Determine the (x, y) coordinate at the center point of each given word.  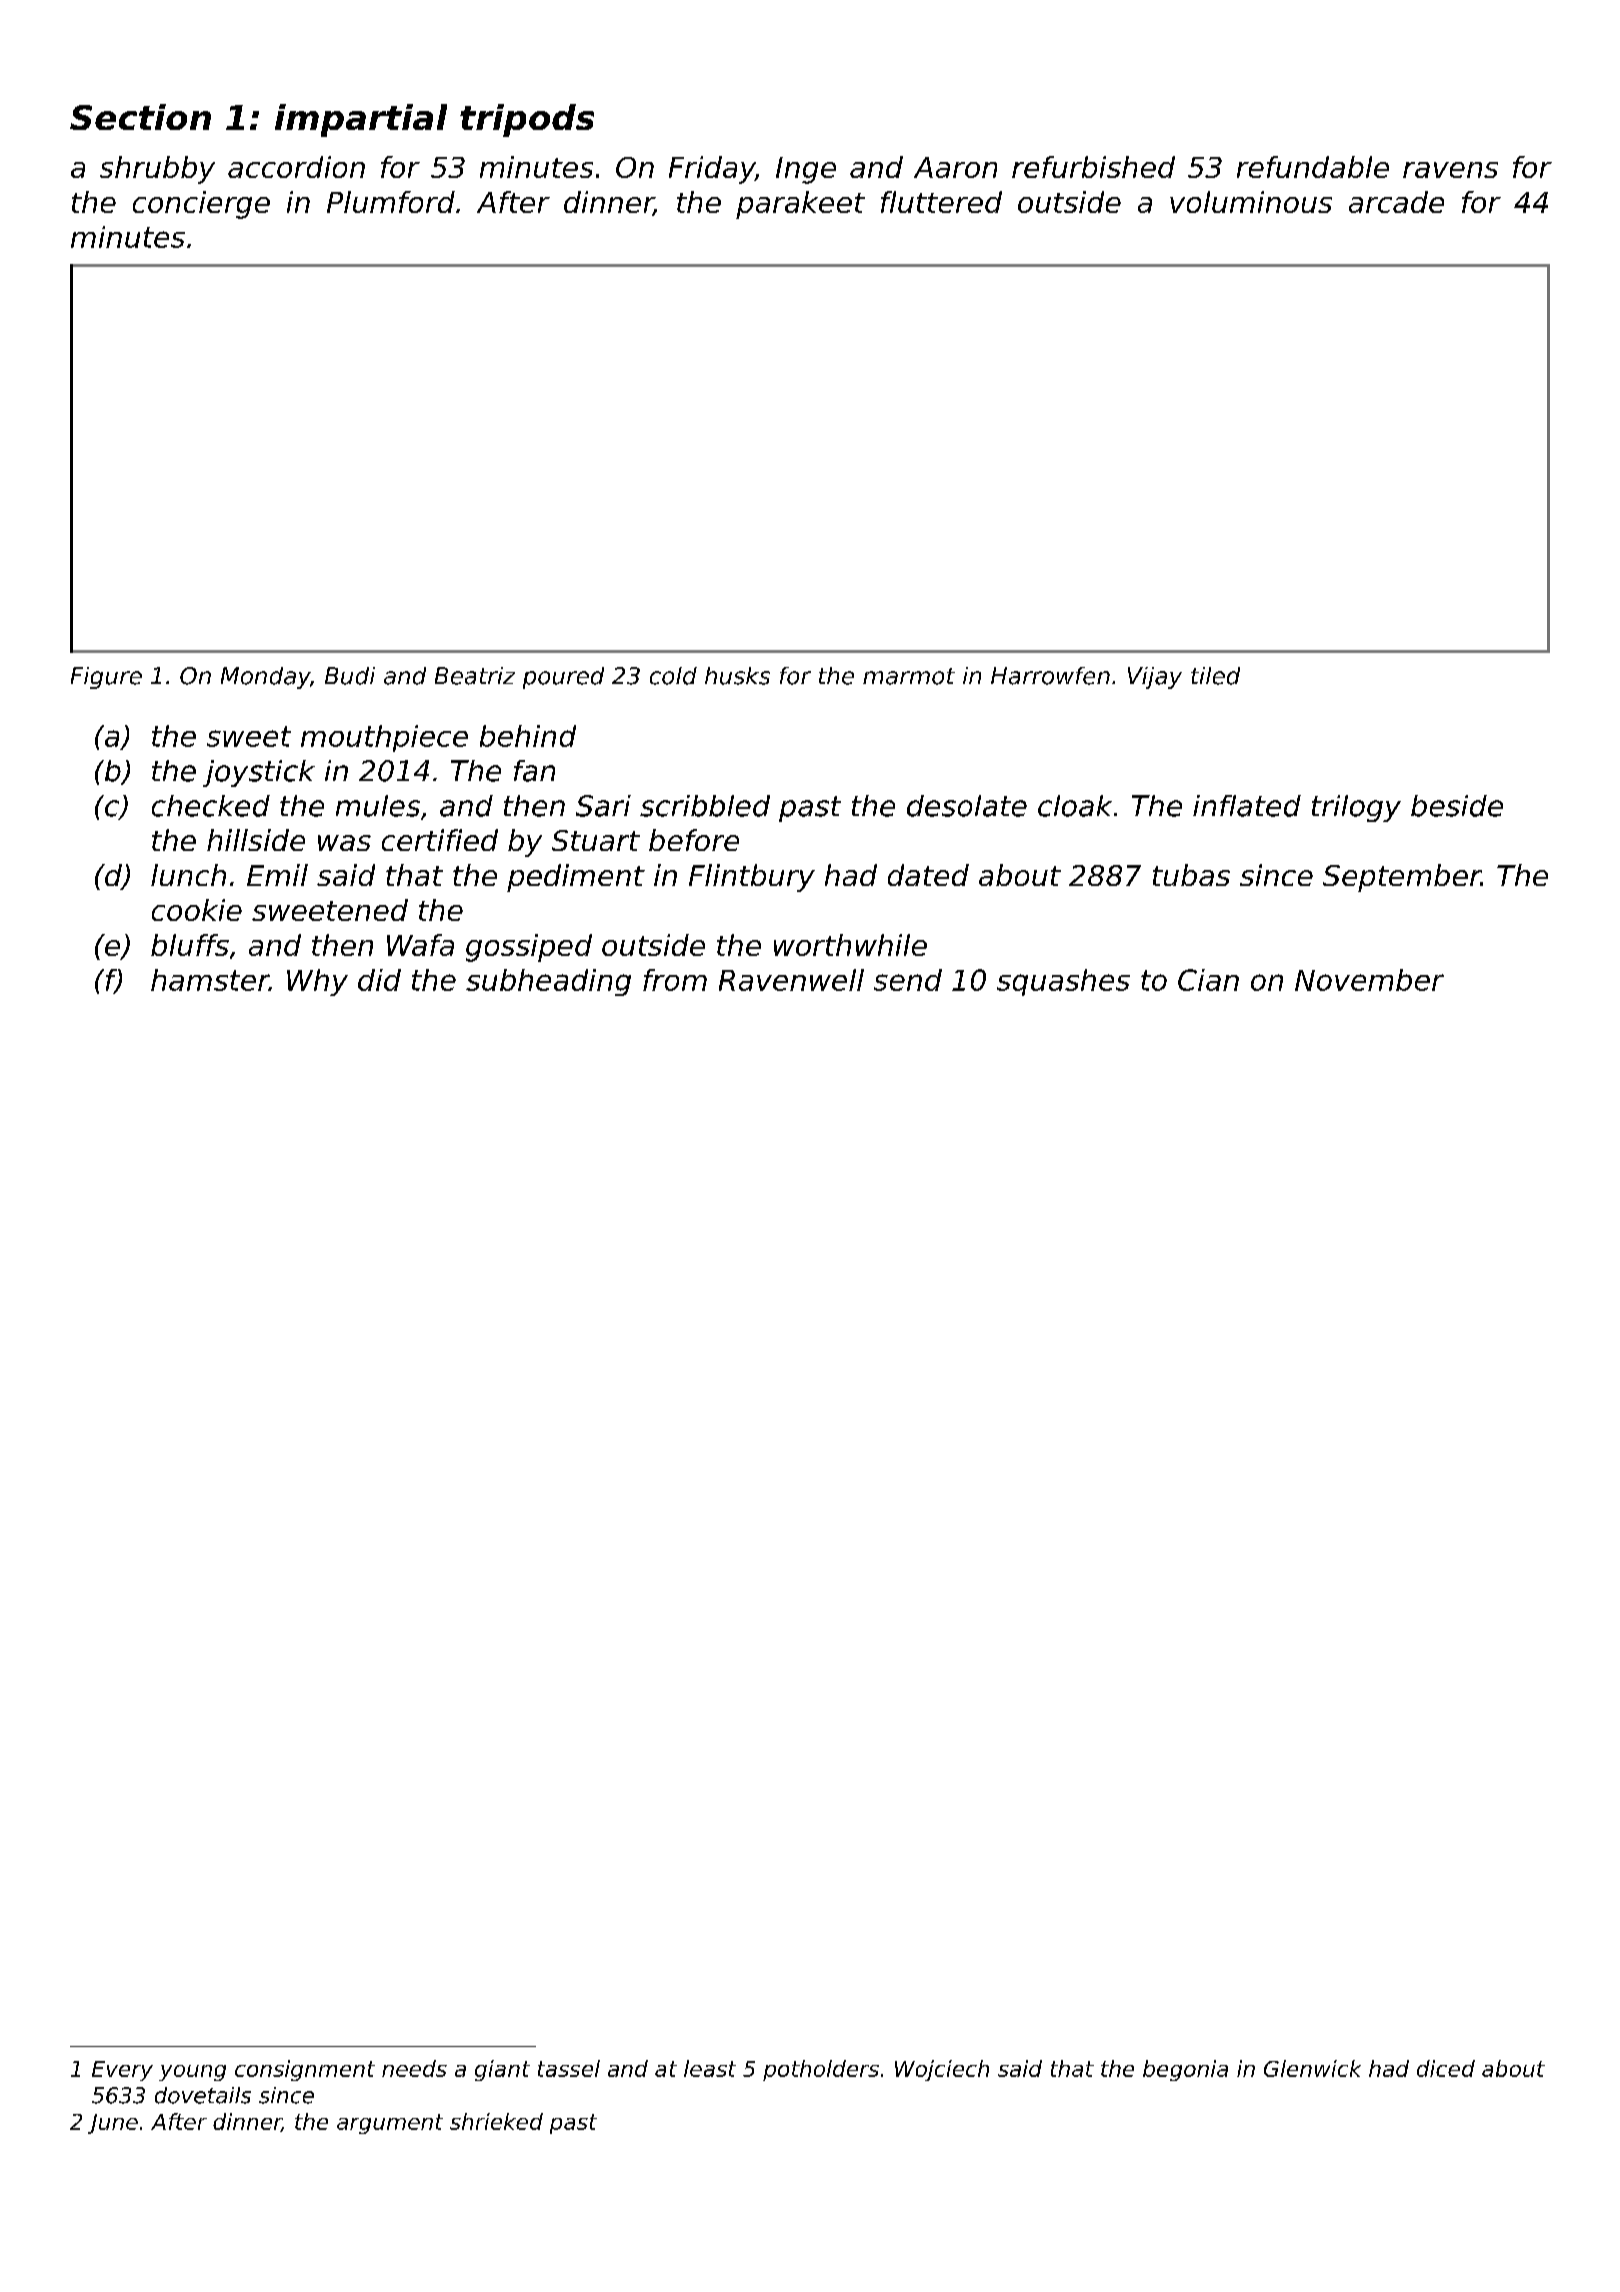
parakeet (800, 205)
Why (317, 982)
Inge (806, 170)
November (1369, 980)
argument (390, 2124)
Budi (350, 676)
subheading (548, 982)
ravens (1450, 170)
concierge (201, 205)
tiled (1215, 676)
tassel (569, 2068)
